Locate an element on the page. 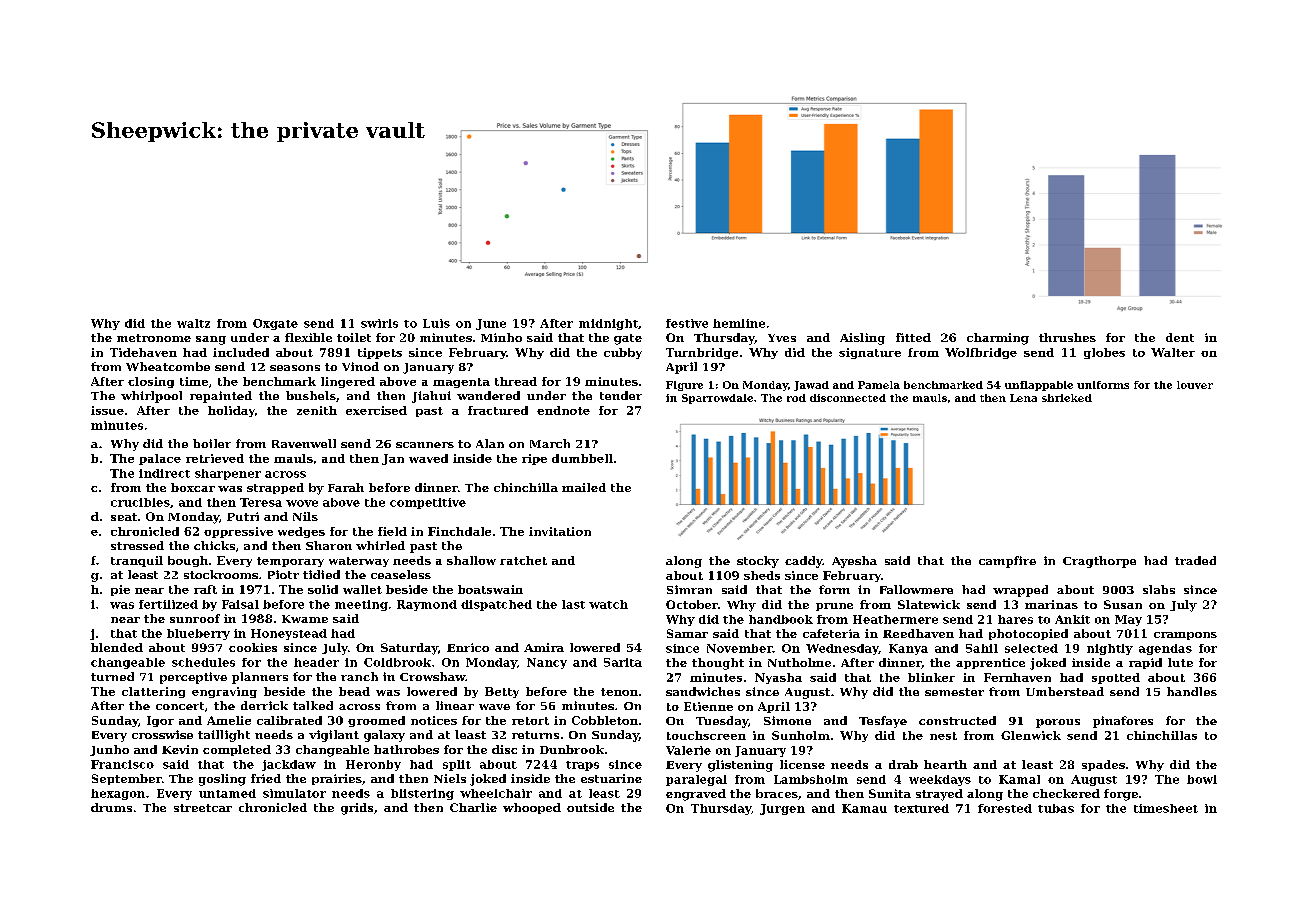 This page has height=924, width=1308. engraving is located at coordinates (224, 692).
